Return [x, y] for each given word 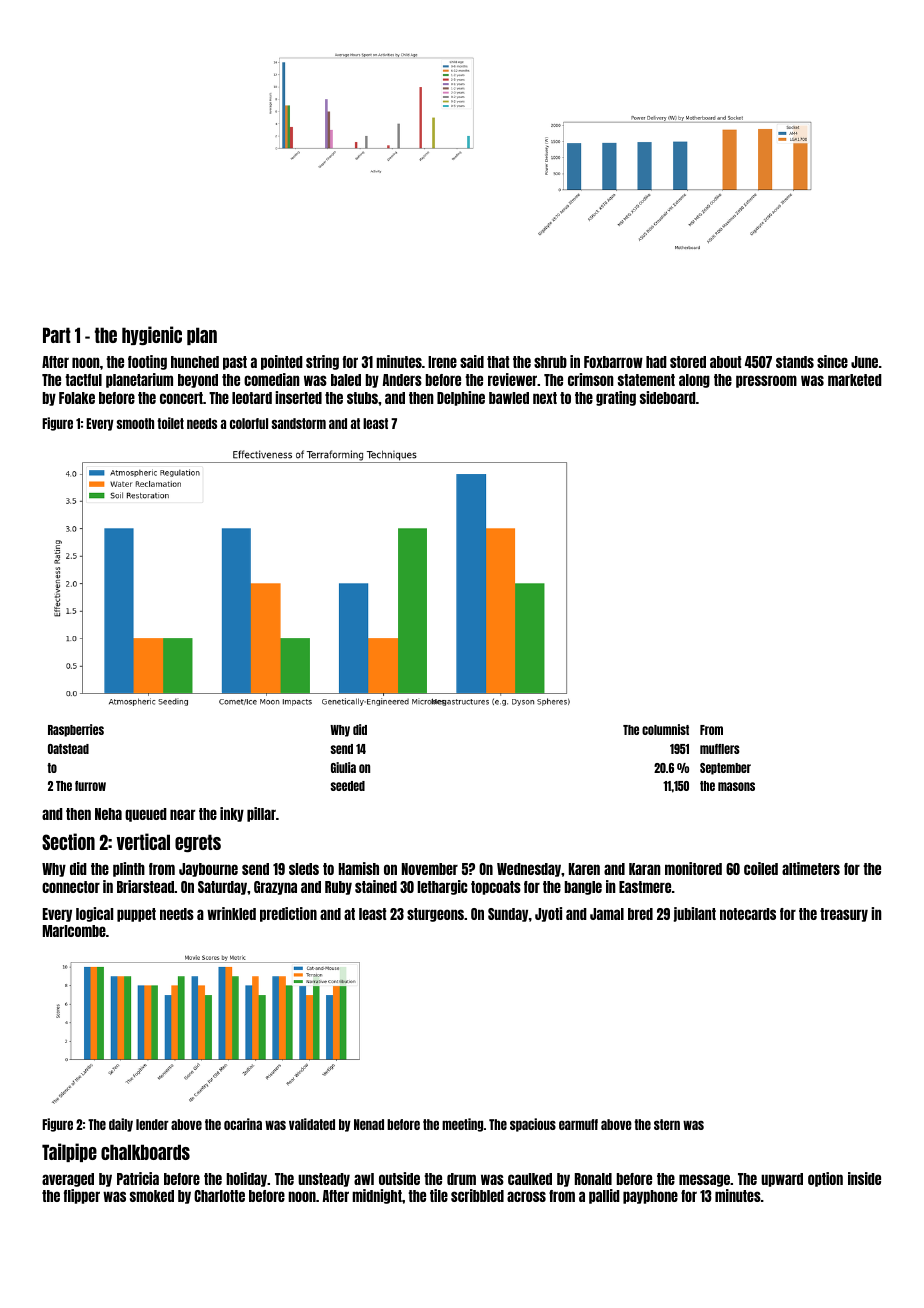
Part [57, 335]
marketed [855, 380]
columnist [665, 729]
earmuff [578, 1124]
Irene [442, 362]
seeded [348, 786]
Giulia [343, 767]
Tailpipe [69, 1152]
